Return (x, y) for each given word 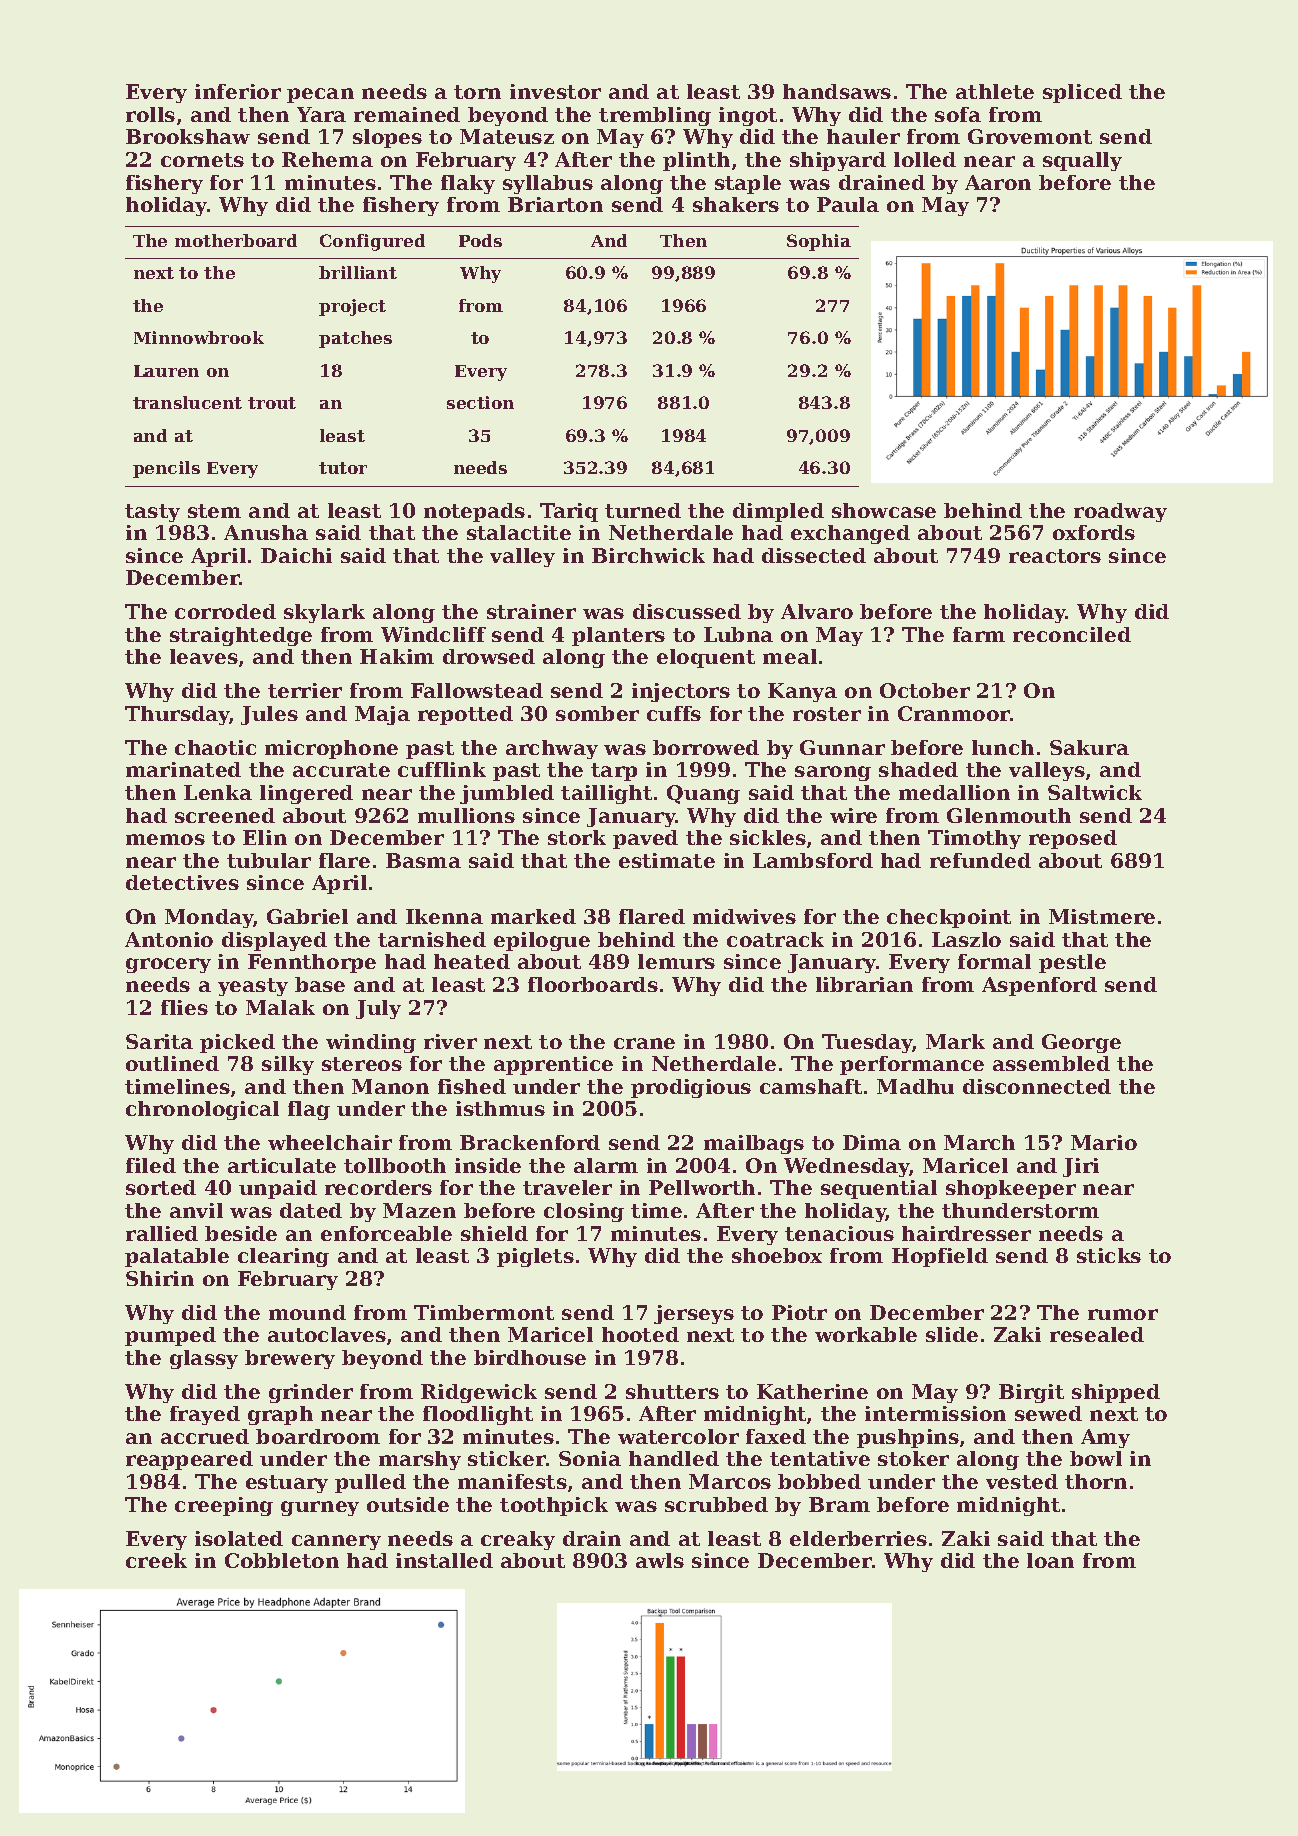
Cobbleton (282, 1560)
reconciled (1072, 634)
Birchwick (648, 555)
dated (311, 1210)
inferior (238, 91)
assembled (1051, 1063)
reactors (1055, 556)
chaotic (215, 747)
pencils (166, 469)
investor (555, 91)
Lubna (738, 634)
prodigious (691, 1088)
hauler (863, 136)
